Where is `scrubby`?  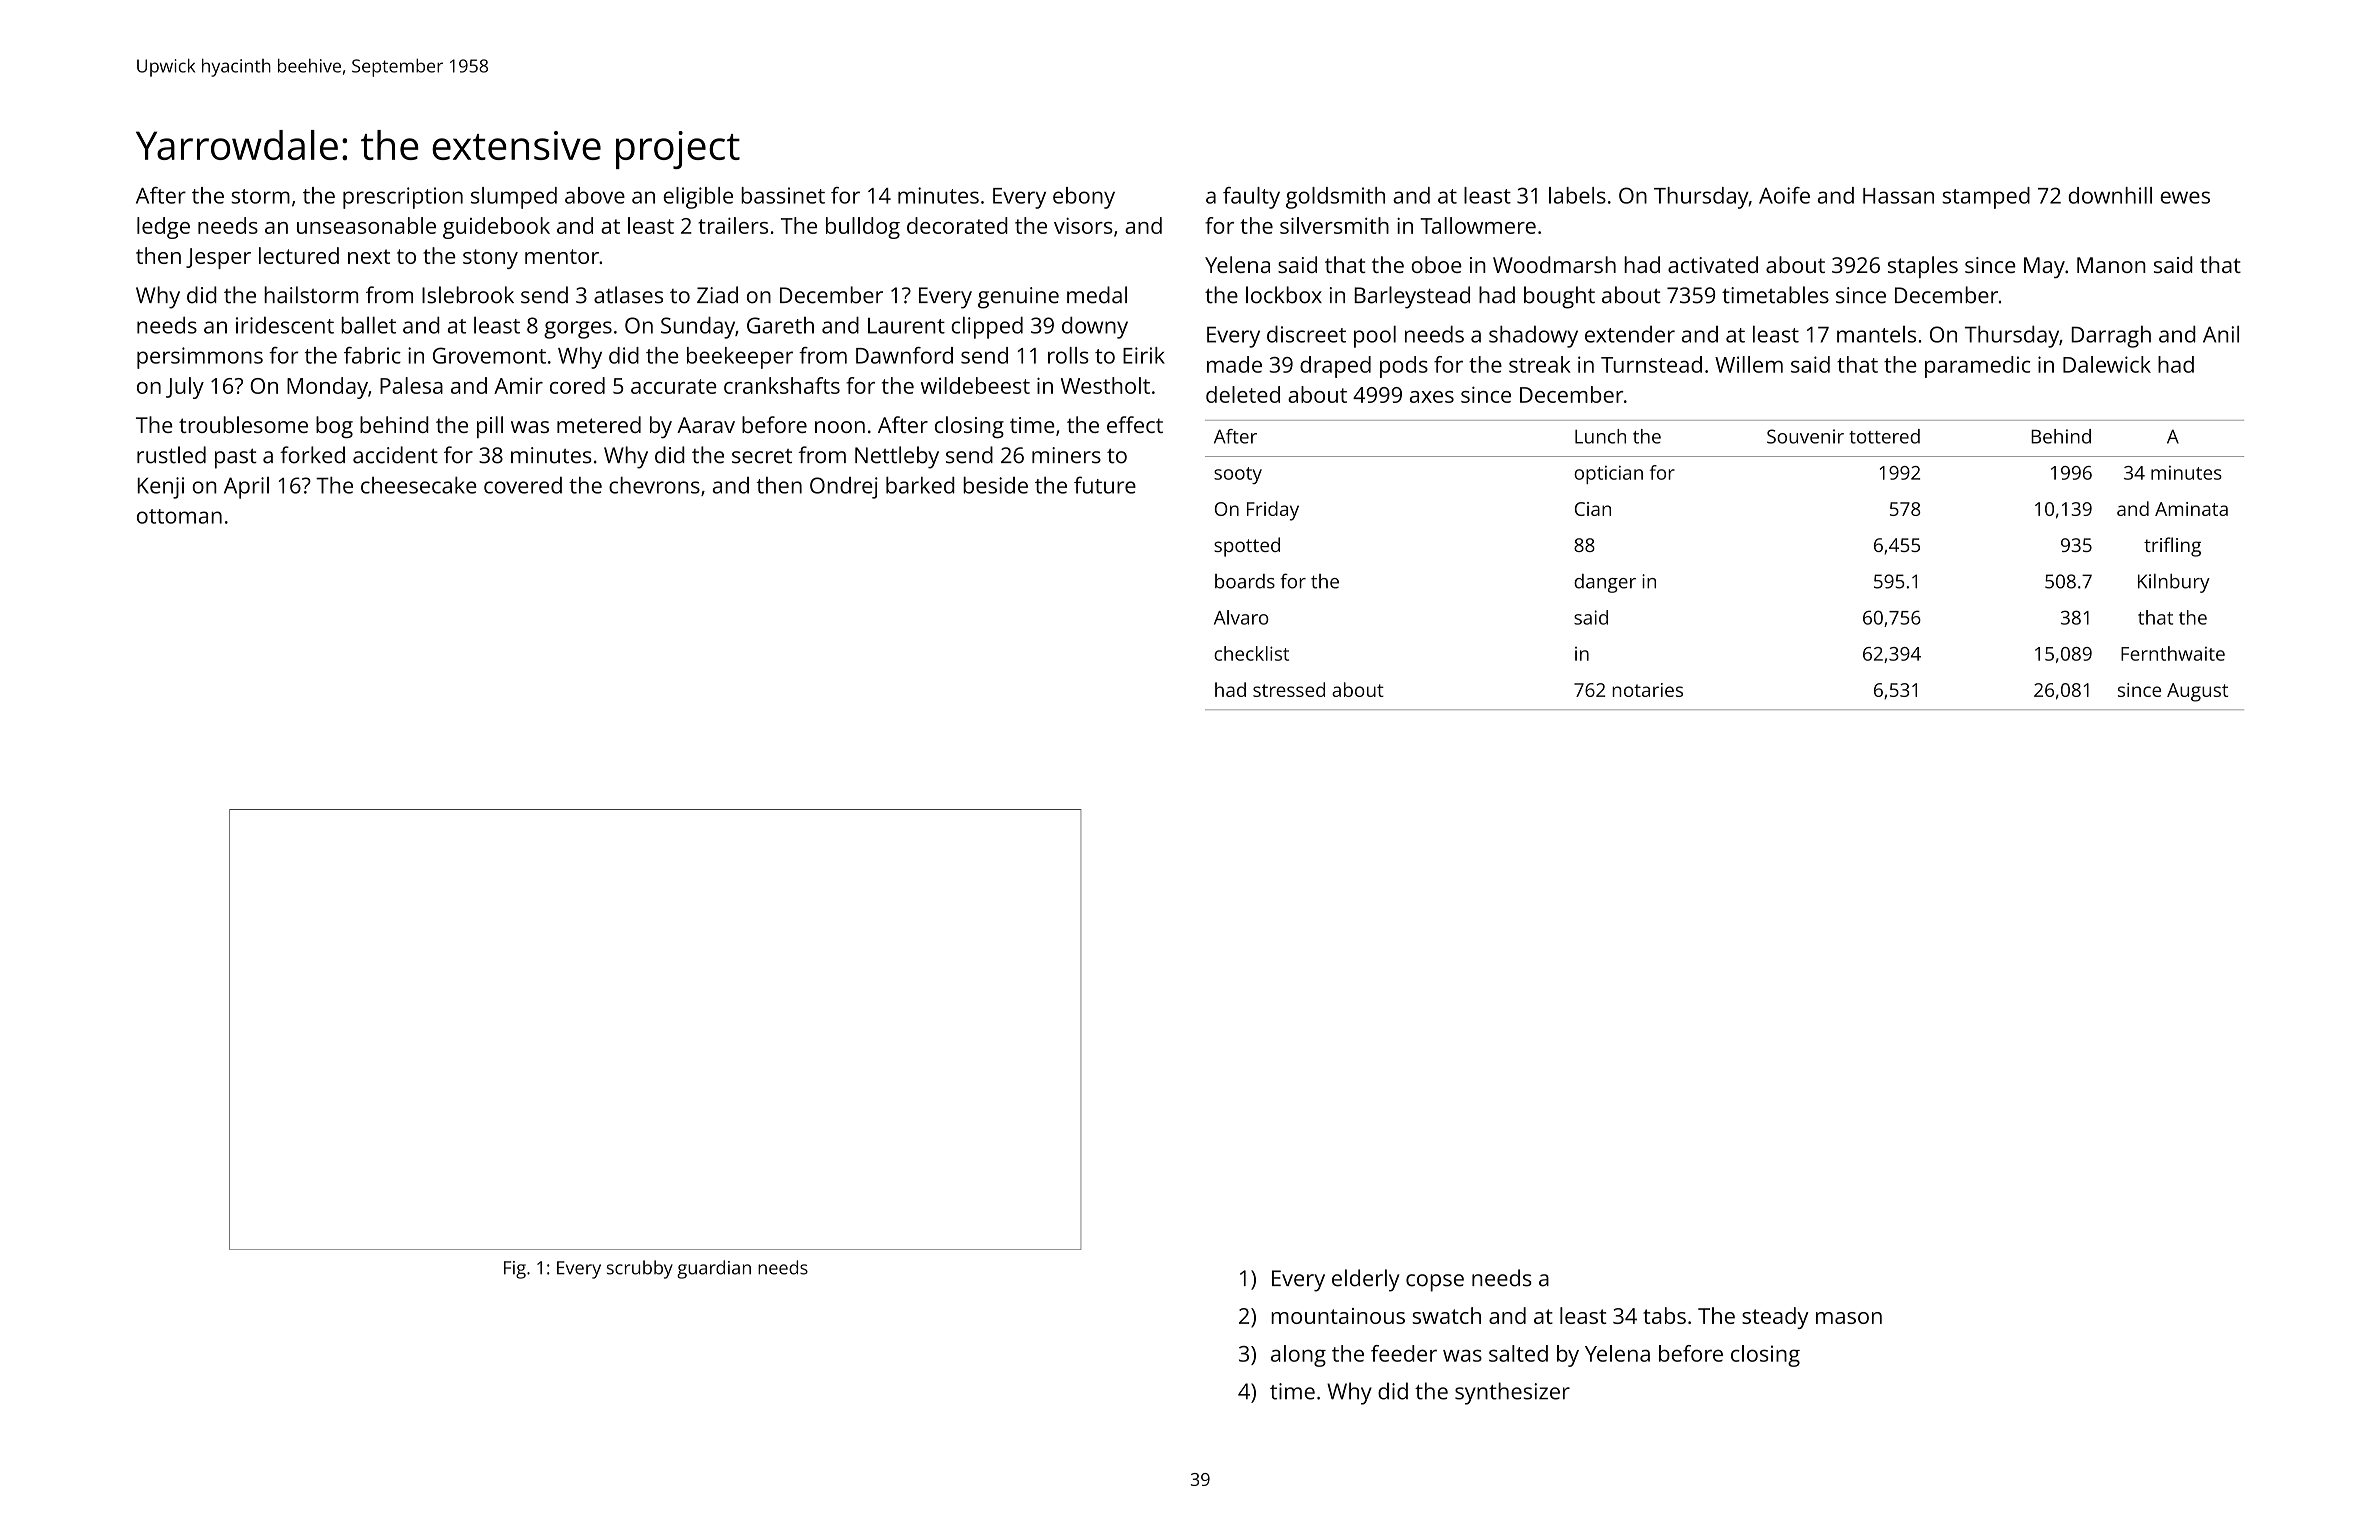 scrubby is located at coordinates (640, 1269).
